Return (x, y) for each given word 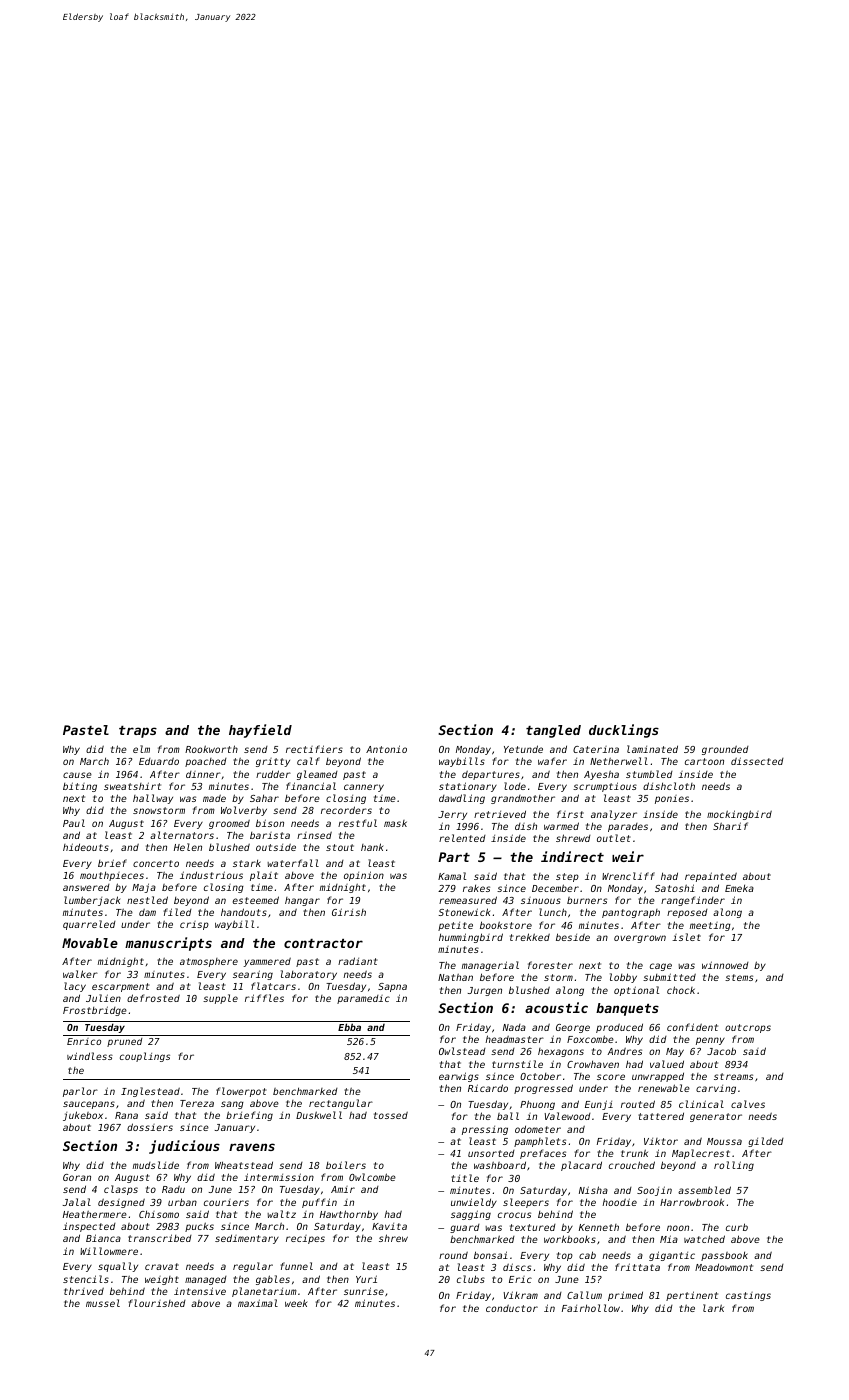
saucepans (89, 1105)
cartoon (704, 761)
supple (220, 999)
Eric (520, 1279)
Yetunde (523, 749)
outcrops (748, 1028)
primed (625, 1296)
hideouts (86, 847)
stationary (468, 787)
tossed (391, 1115)
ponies (672, 799)
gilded (766, 1142)
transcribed (160, 1238)
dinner (203, 774)
